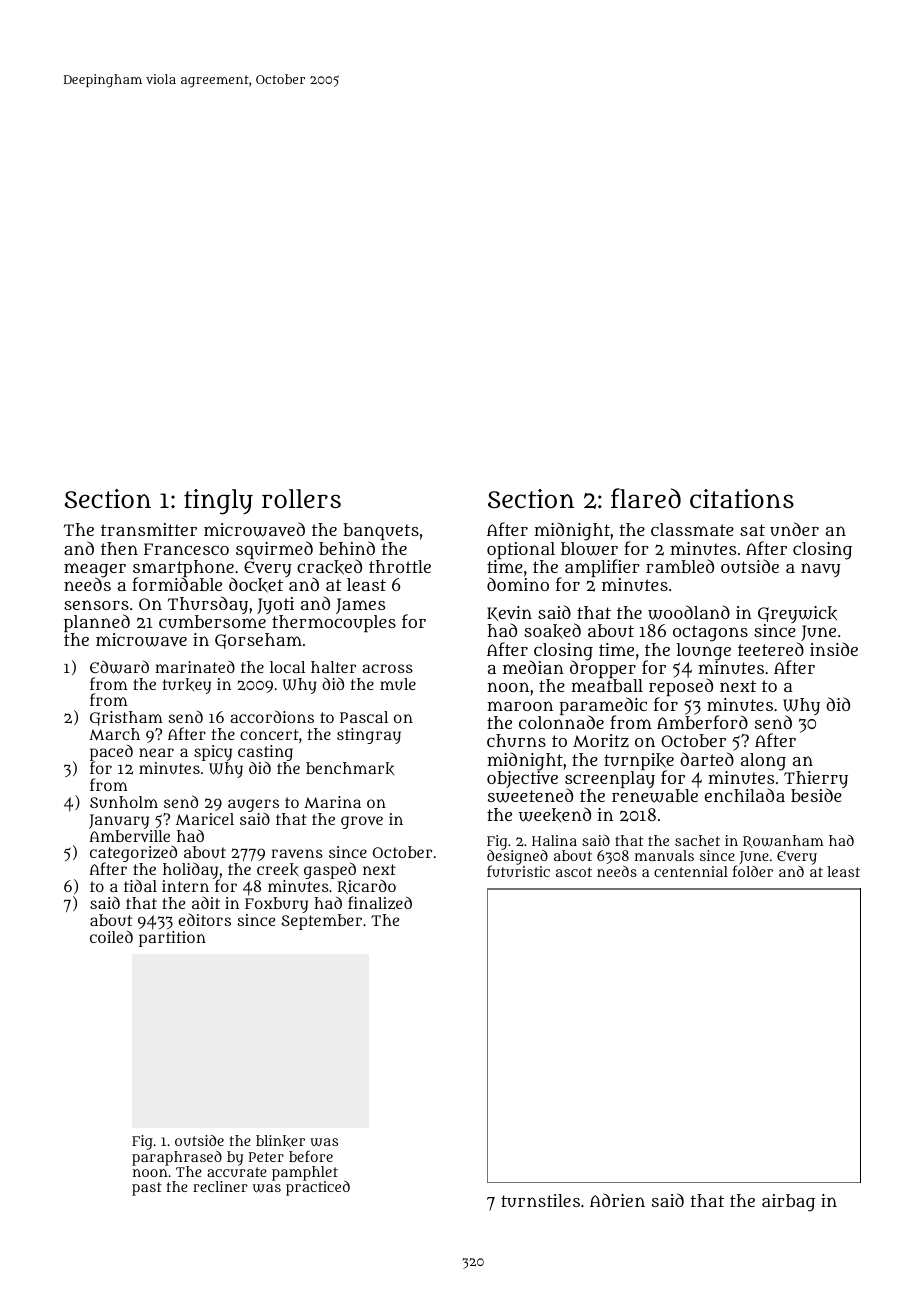 The height and width of the image is (1314, 924). Describe the element at coordinates (689, 612) in the image. I see `woodland` at that location.
